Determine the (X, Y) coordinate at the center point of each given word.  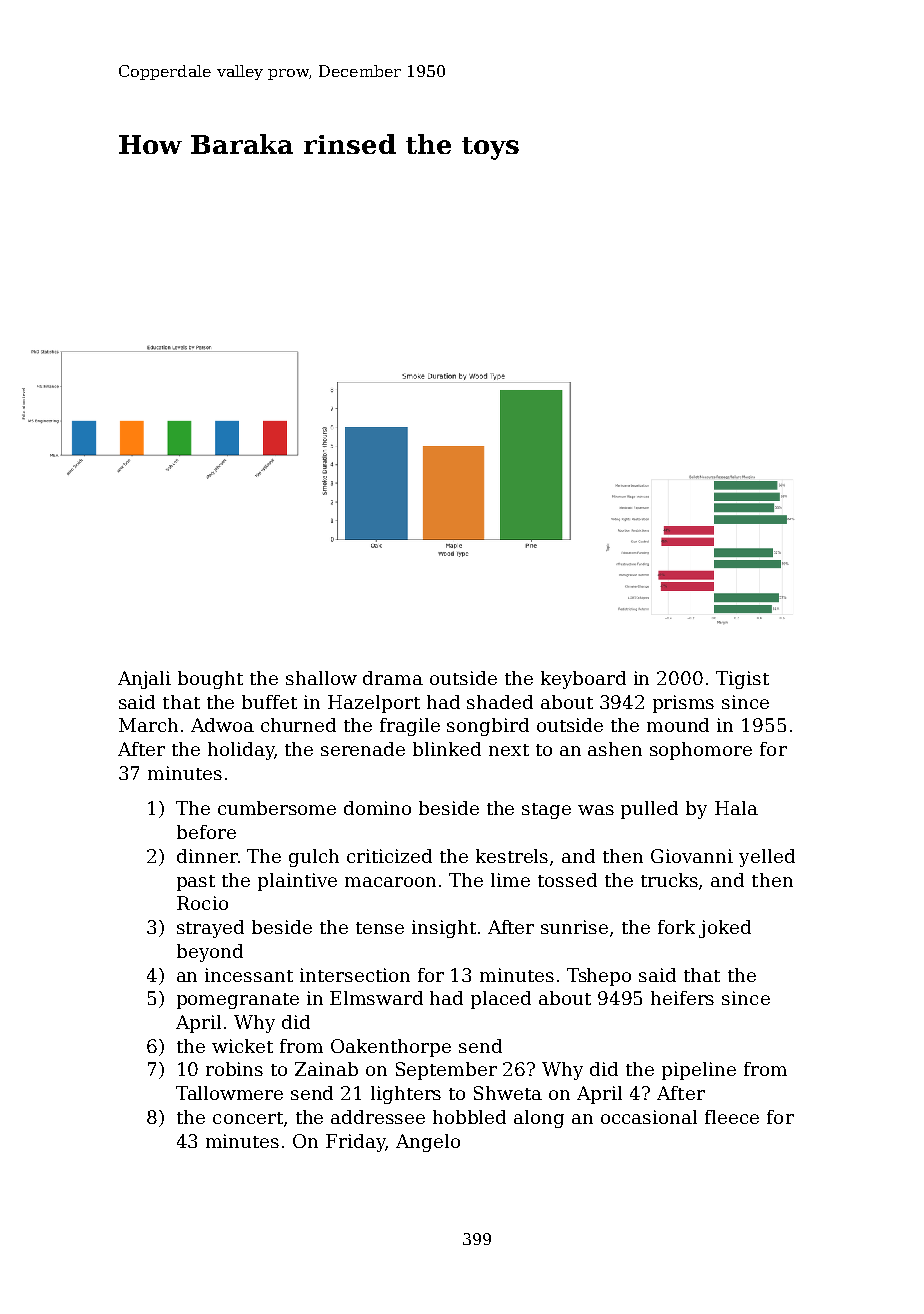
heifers (682, 998)
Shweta (508, 1093)
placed (501, 1000)
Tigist (742, 680)
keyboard (583, 680)
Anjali (144, 680)
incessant (249, 975)
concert (248, 1118)
